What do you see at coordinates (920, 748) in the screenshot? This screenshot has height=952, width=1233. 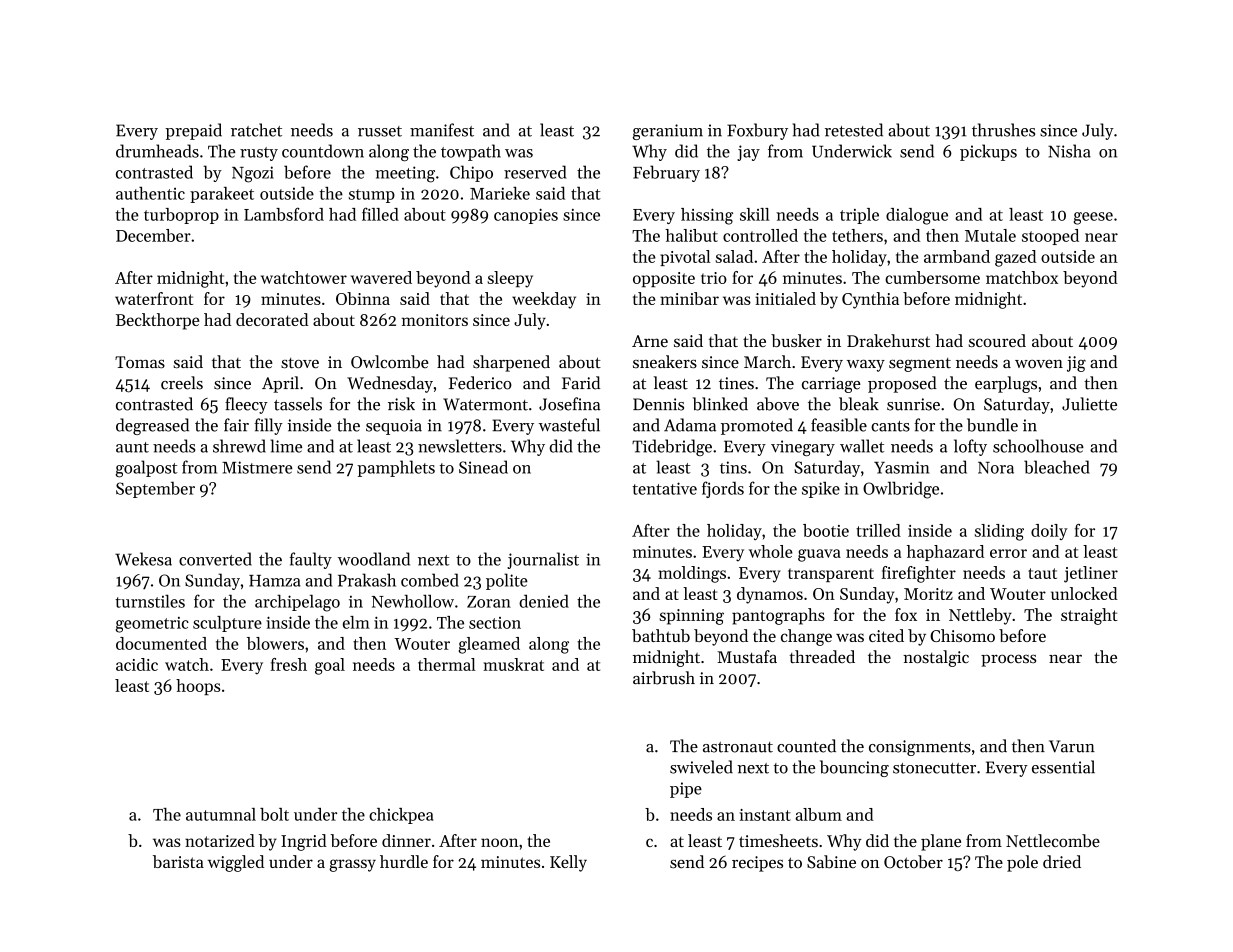 I see `consignments` at bounding box center [920, 748].
